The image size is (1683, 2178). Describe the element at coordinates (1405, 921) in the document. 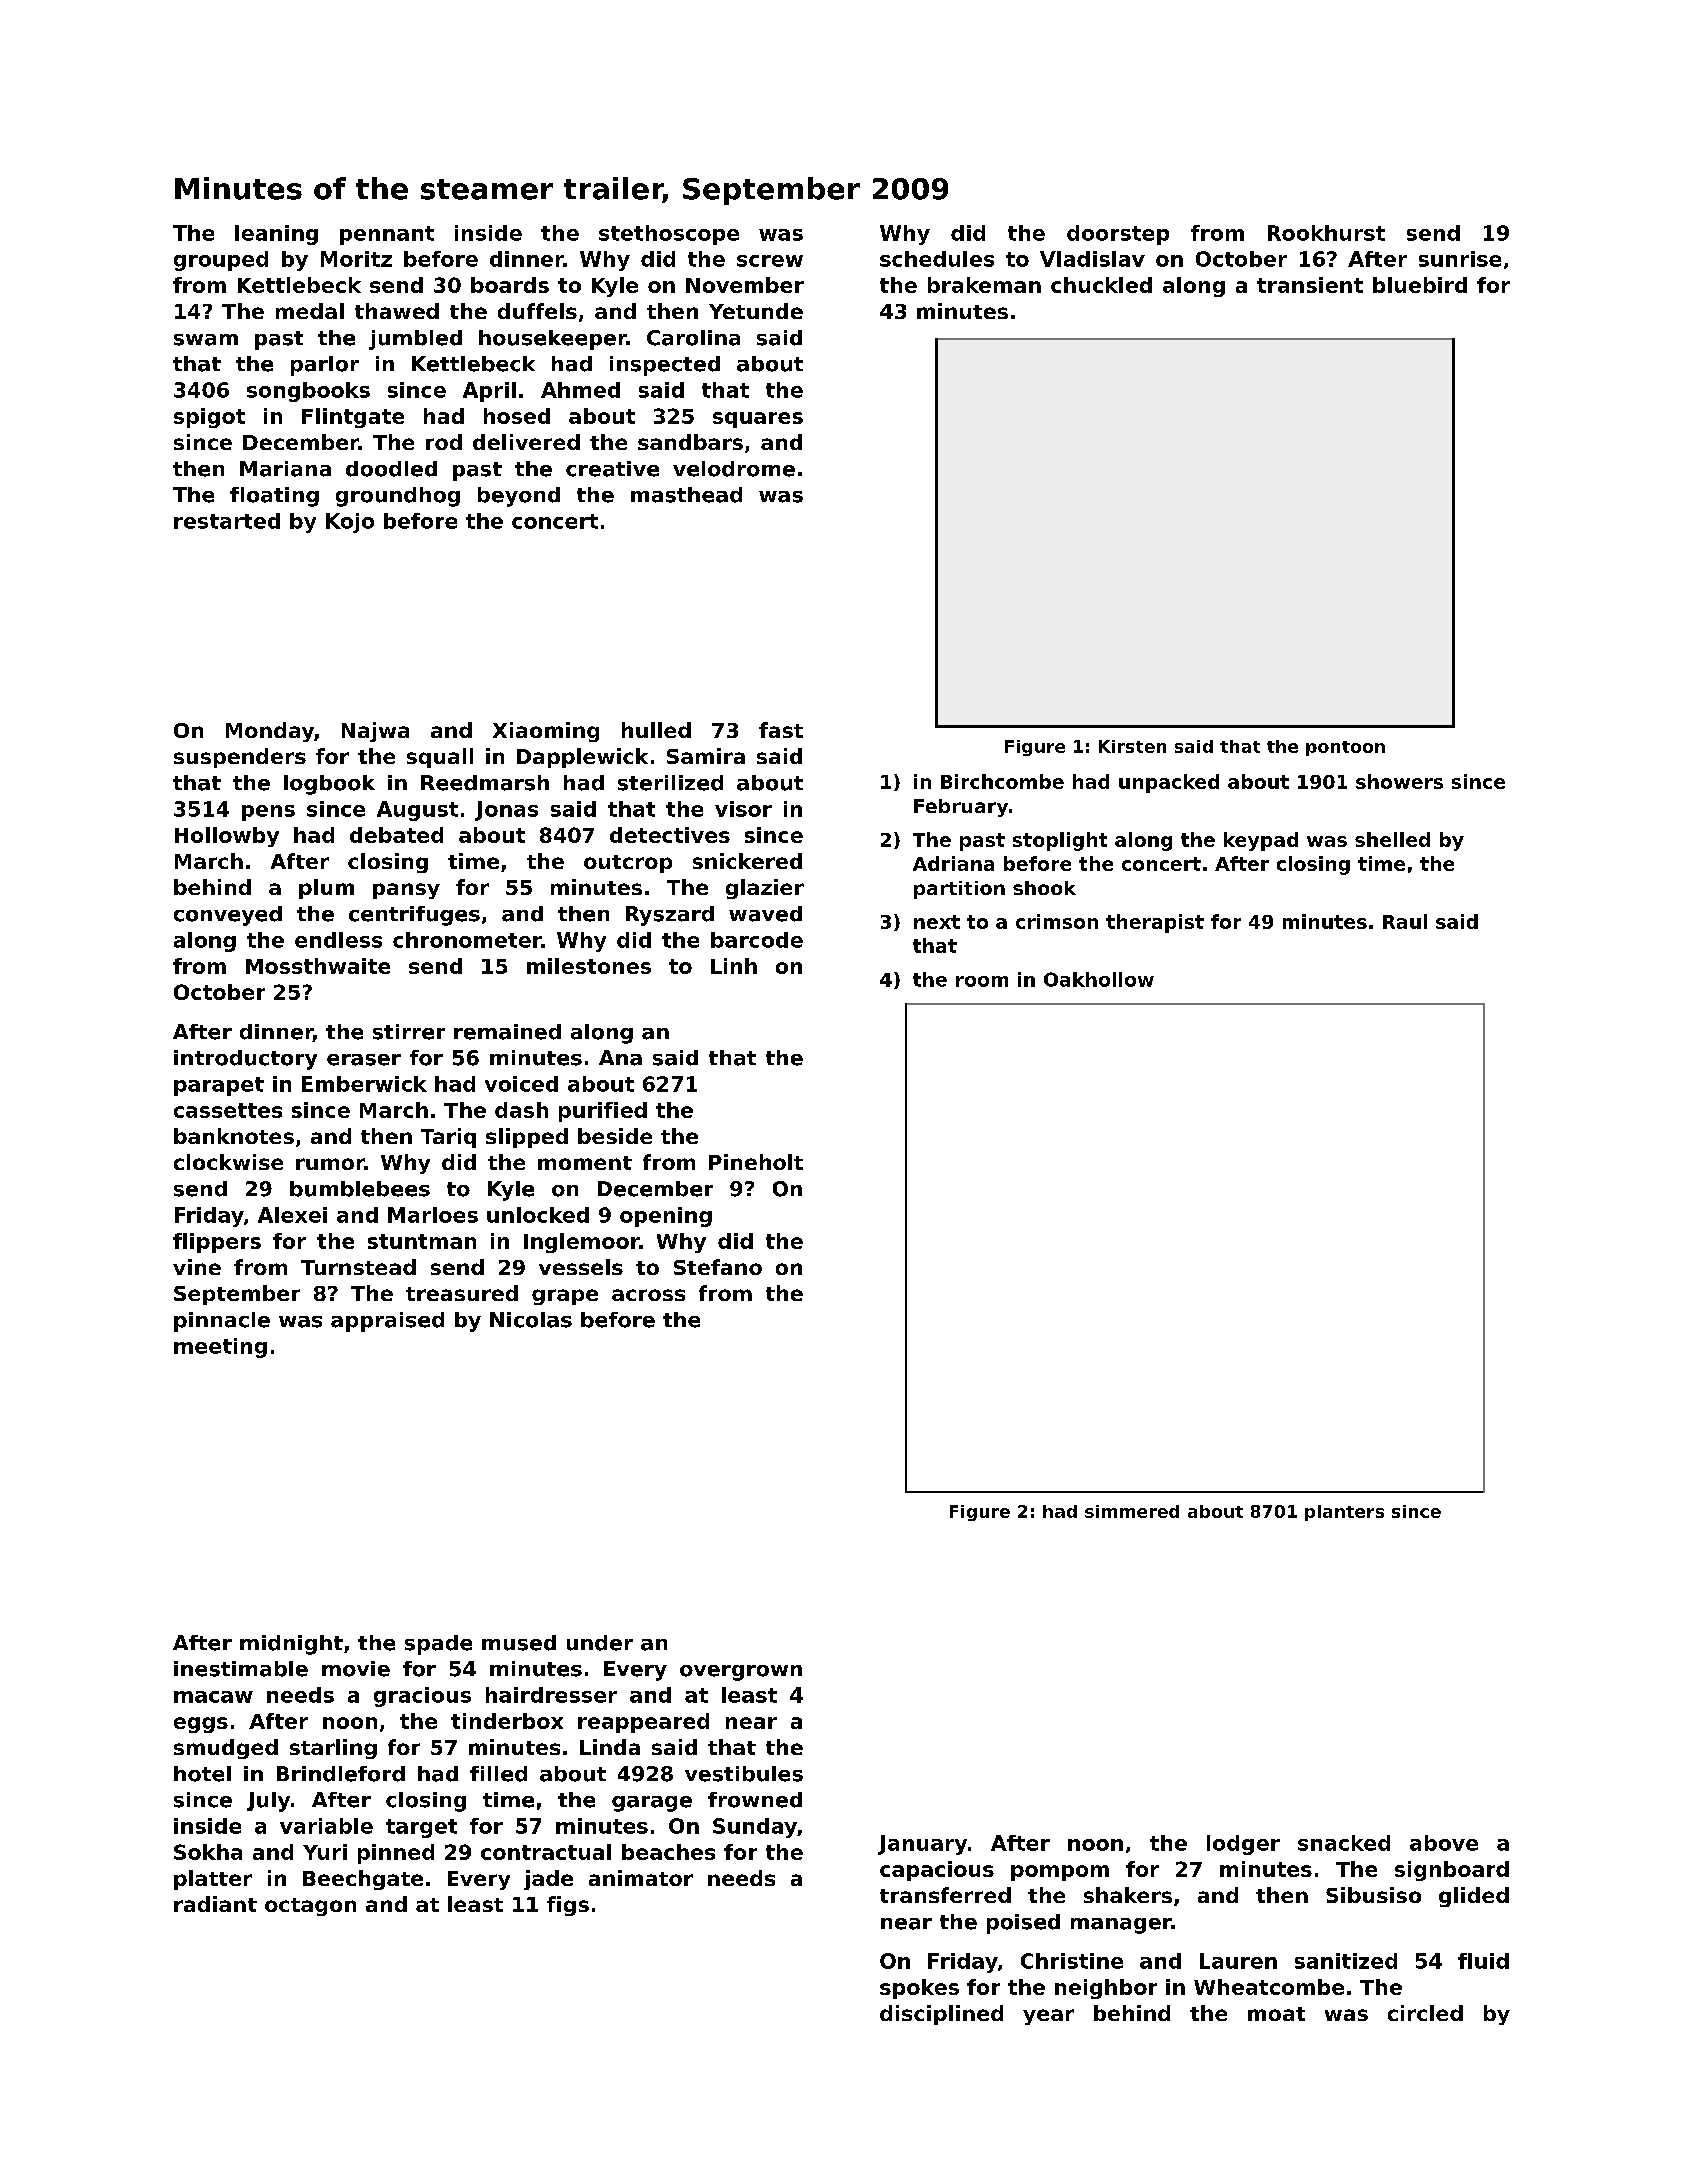

I see `Raul` at that location.
